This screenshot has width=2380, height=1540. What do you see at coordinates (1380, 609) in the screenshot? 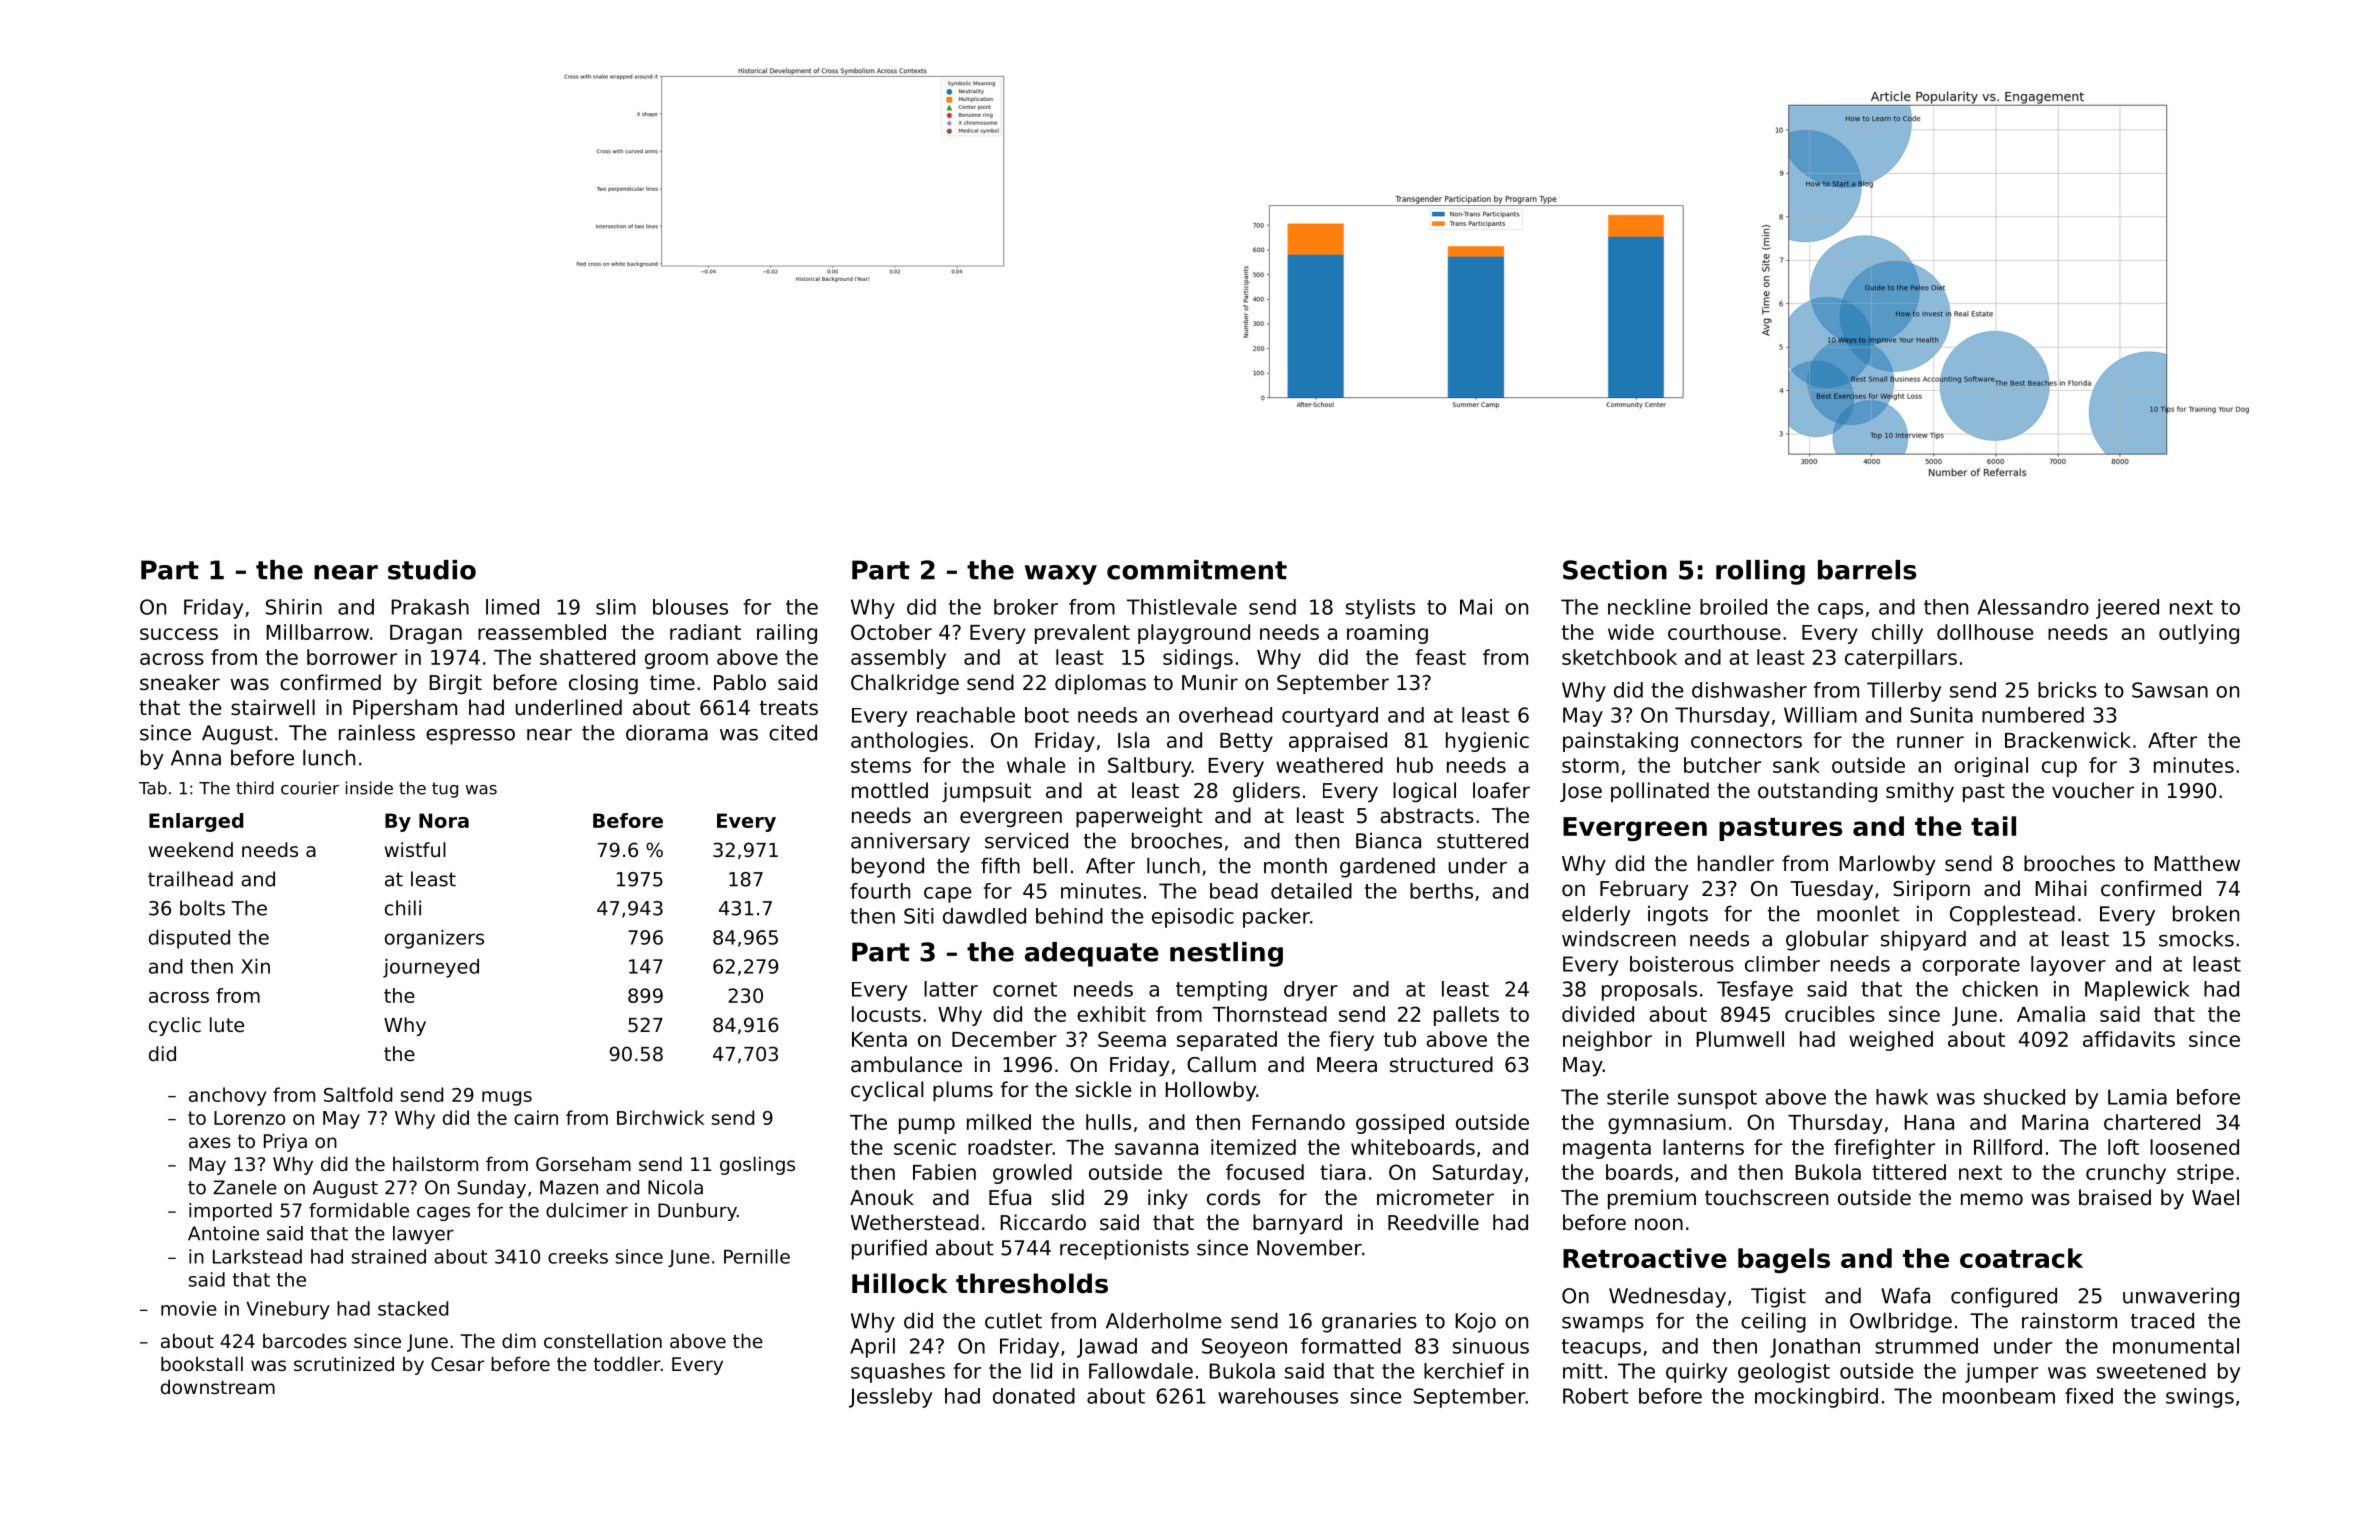
I see `stylists` at bounding box center [1380, 609].
